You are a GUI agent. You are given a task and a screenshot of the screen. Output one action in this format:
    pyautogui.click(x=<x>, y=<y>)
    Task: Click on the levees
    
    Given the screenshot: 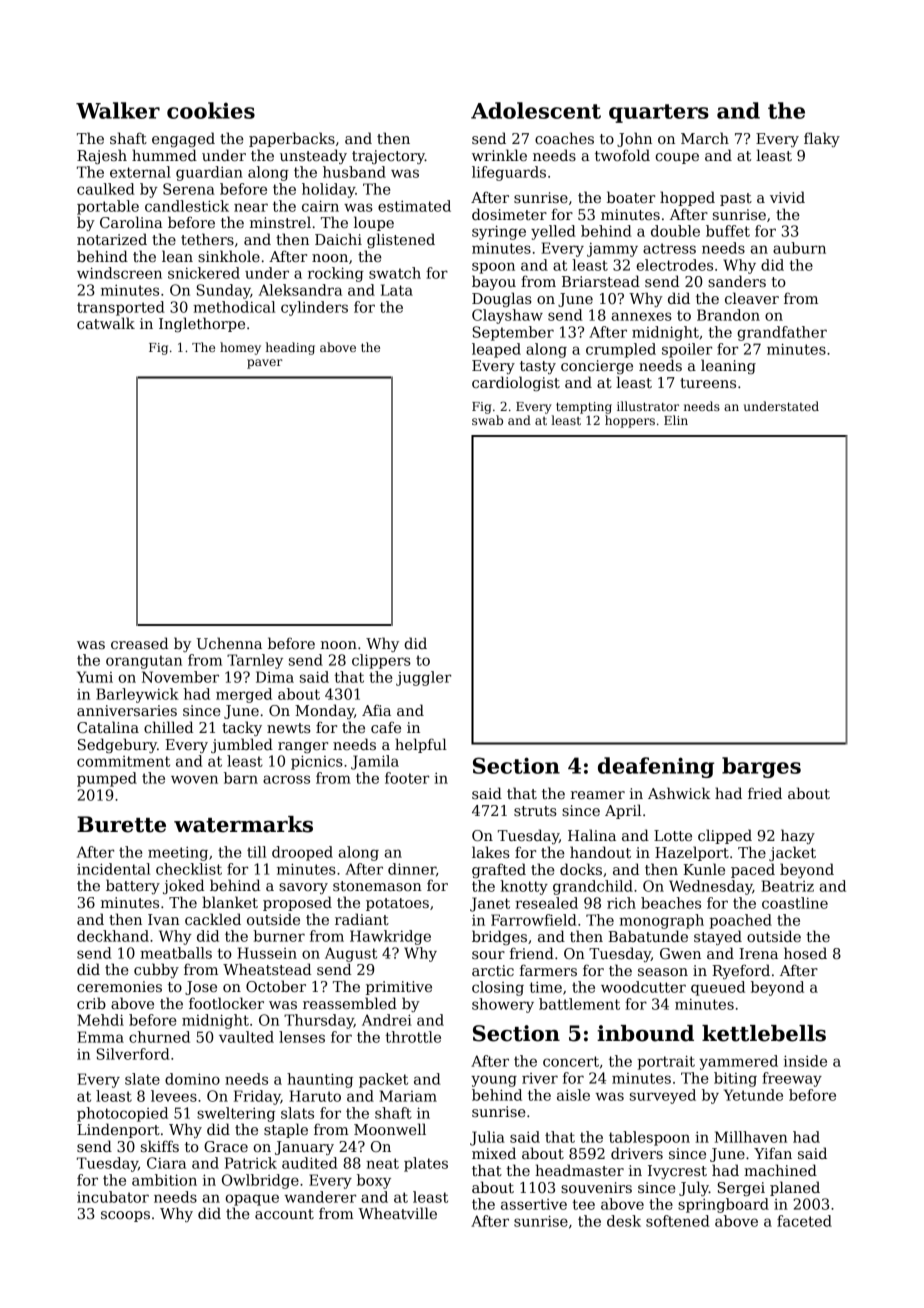 What is the action you would take?
    pyautogui.click(x=174, y=1096)
